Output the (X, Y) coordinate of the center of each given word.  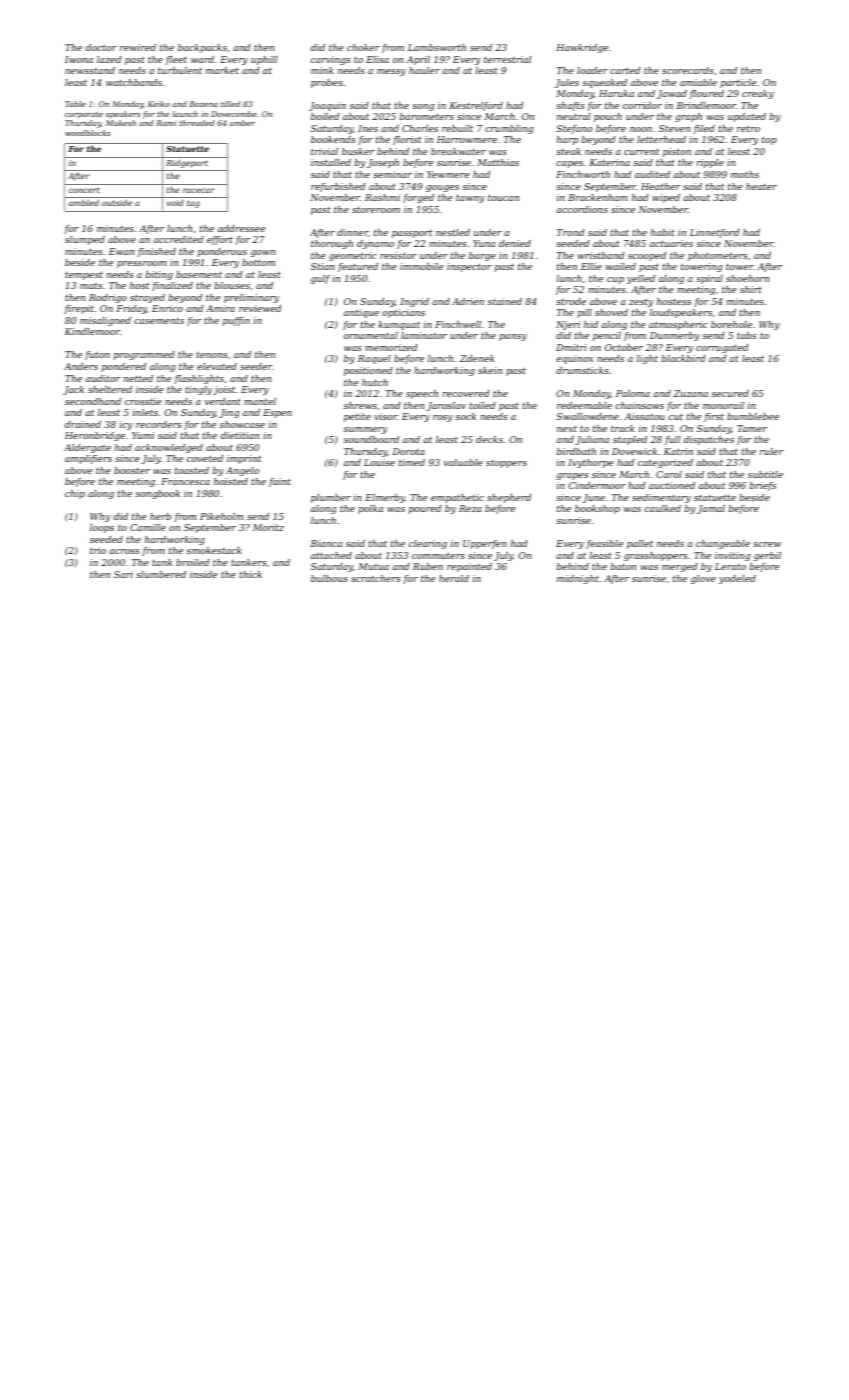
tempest (84, 275)
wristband (601, 255)
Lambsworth (437, 47)
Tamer (752, 428)
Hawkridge (582, 48)
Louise (379, 462)
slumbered (161, 574)
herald (454, 578)
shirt (751, 289)
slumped (85, 240)
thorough (332, 244)
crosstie (143, 401)
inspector (469, 267)
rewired (138, 47)
